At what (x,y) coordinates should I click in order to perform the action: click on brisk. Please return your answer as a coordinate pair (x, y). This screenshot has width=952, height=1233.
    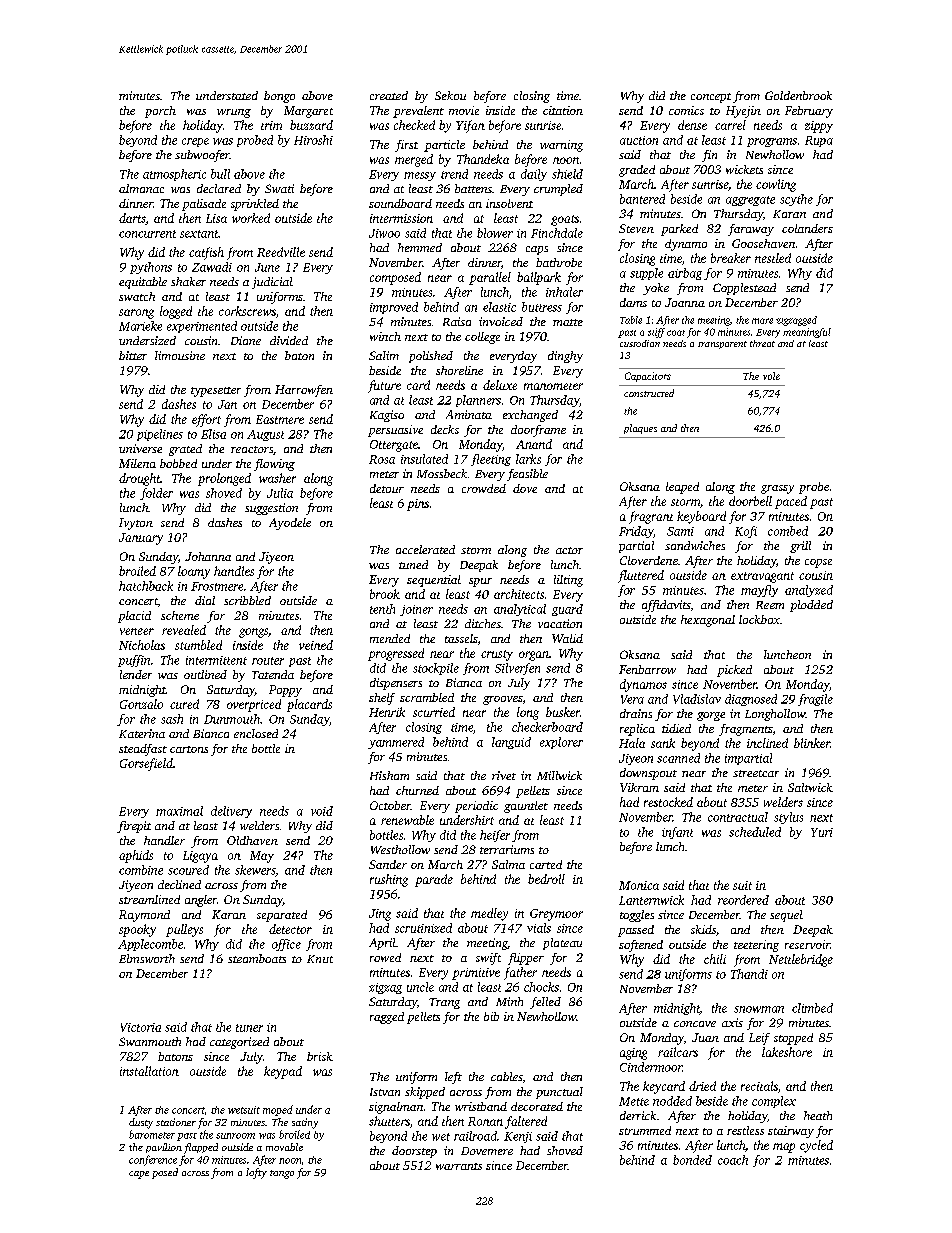
    Looking at the image, I should click on (320, 1056).
